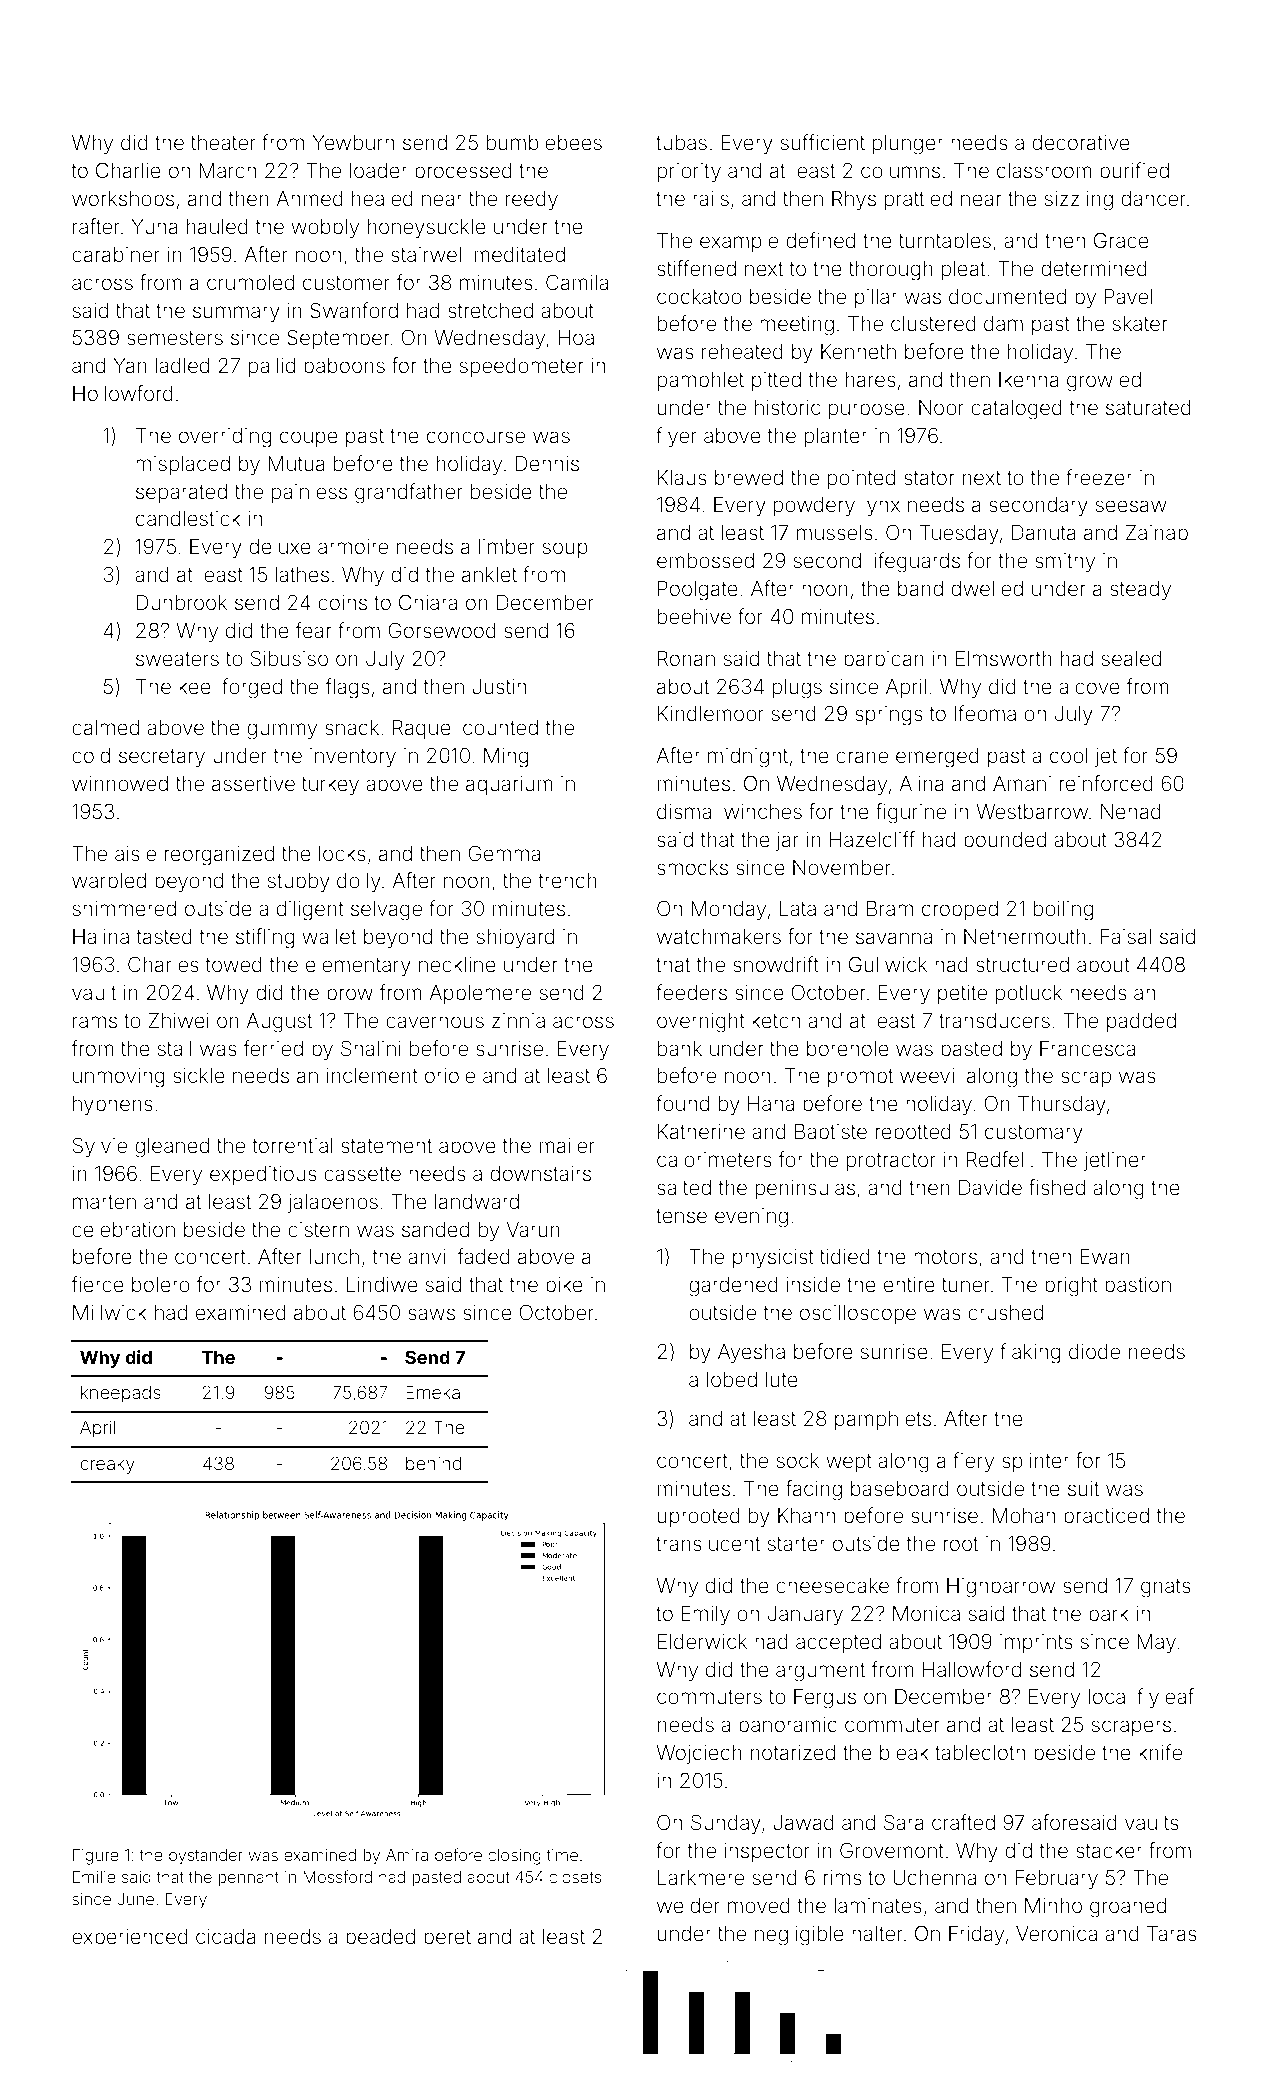 This screenshot has width=1272, height=2095. What do you see at coordinates (181, 493) in the screenshot?
I see `separated` at bounding box center [181, 493].
